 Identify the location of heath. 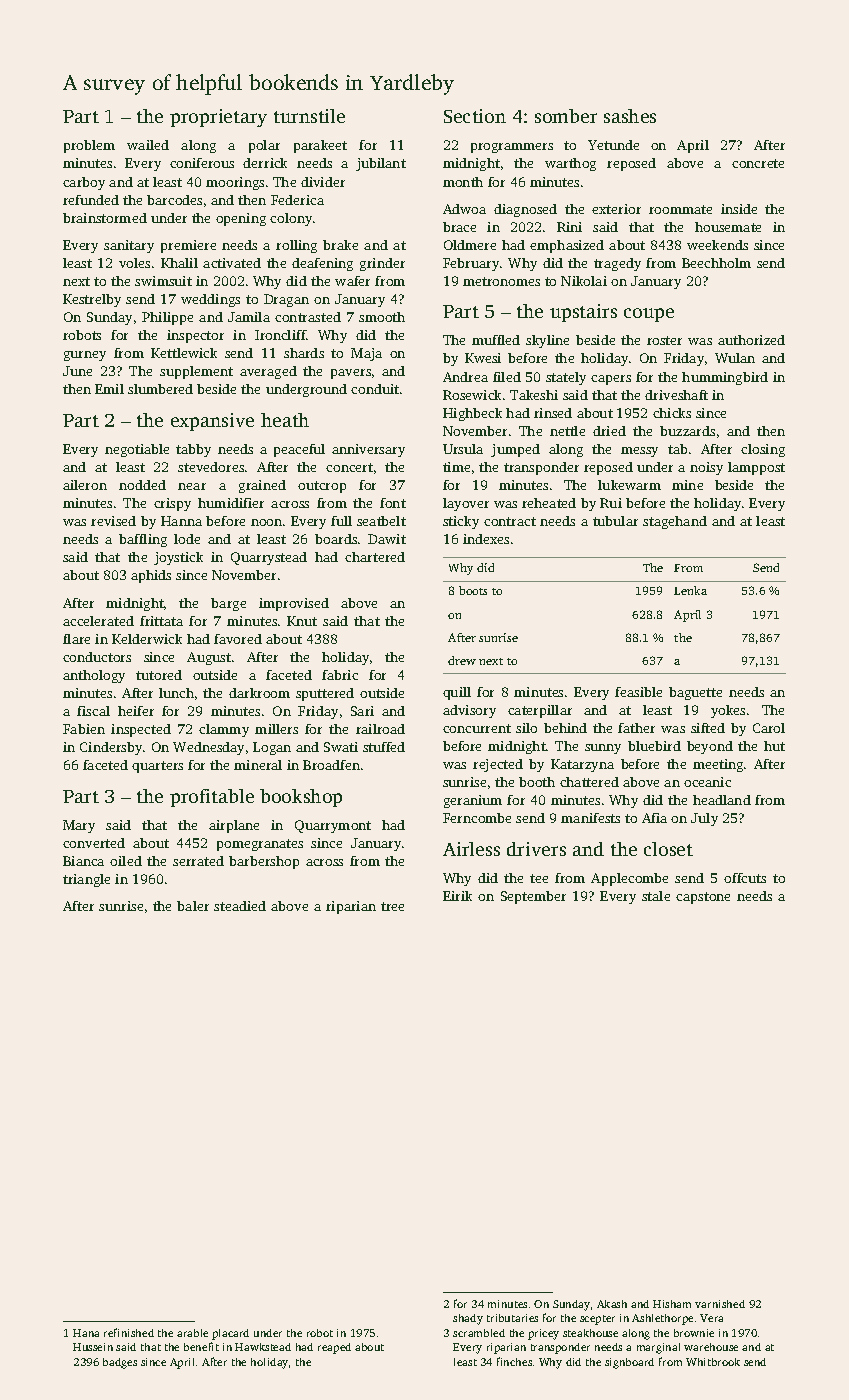
(285, 420).
